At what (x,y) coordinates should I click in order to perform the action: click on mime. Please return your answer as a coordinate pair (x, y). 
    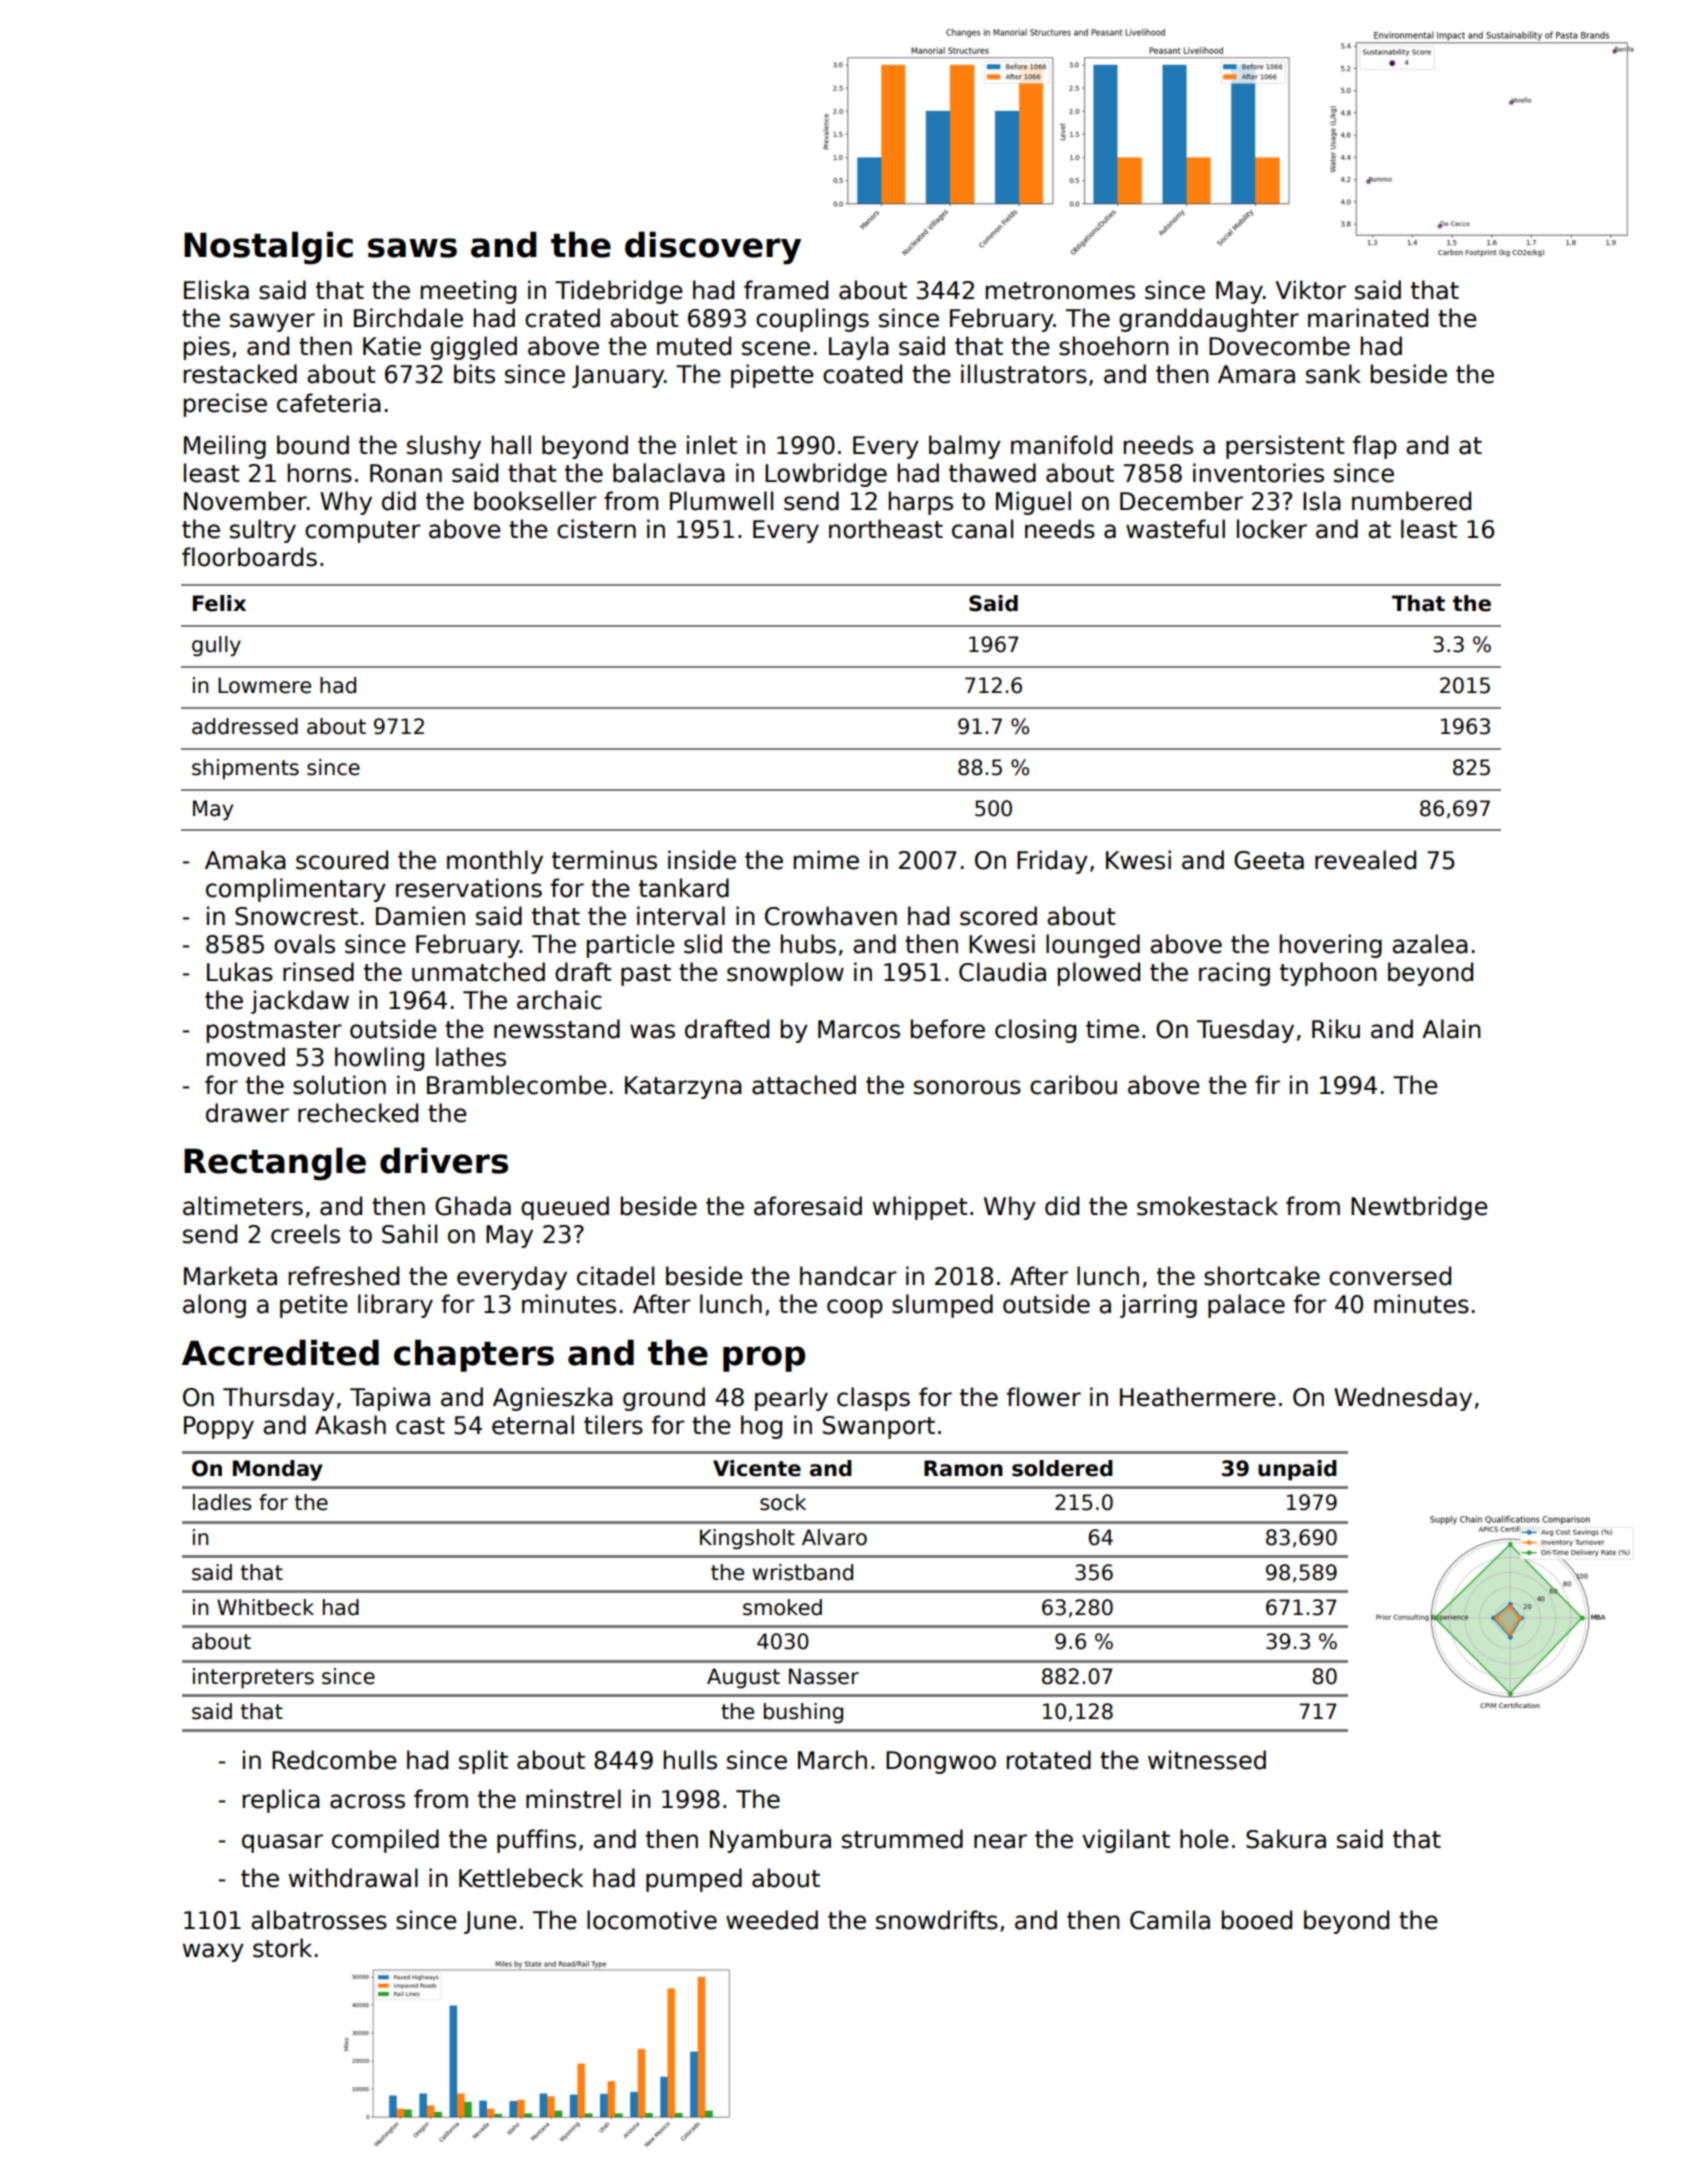
    Looking at the image, I should click on (826, 860).
